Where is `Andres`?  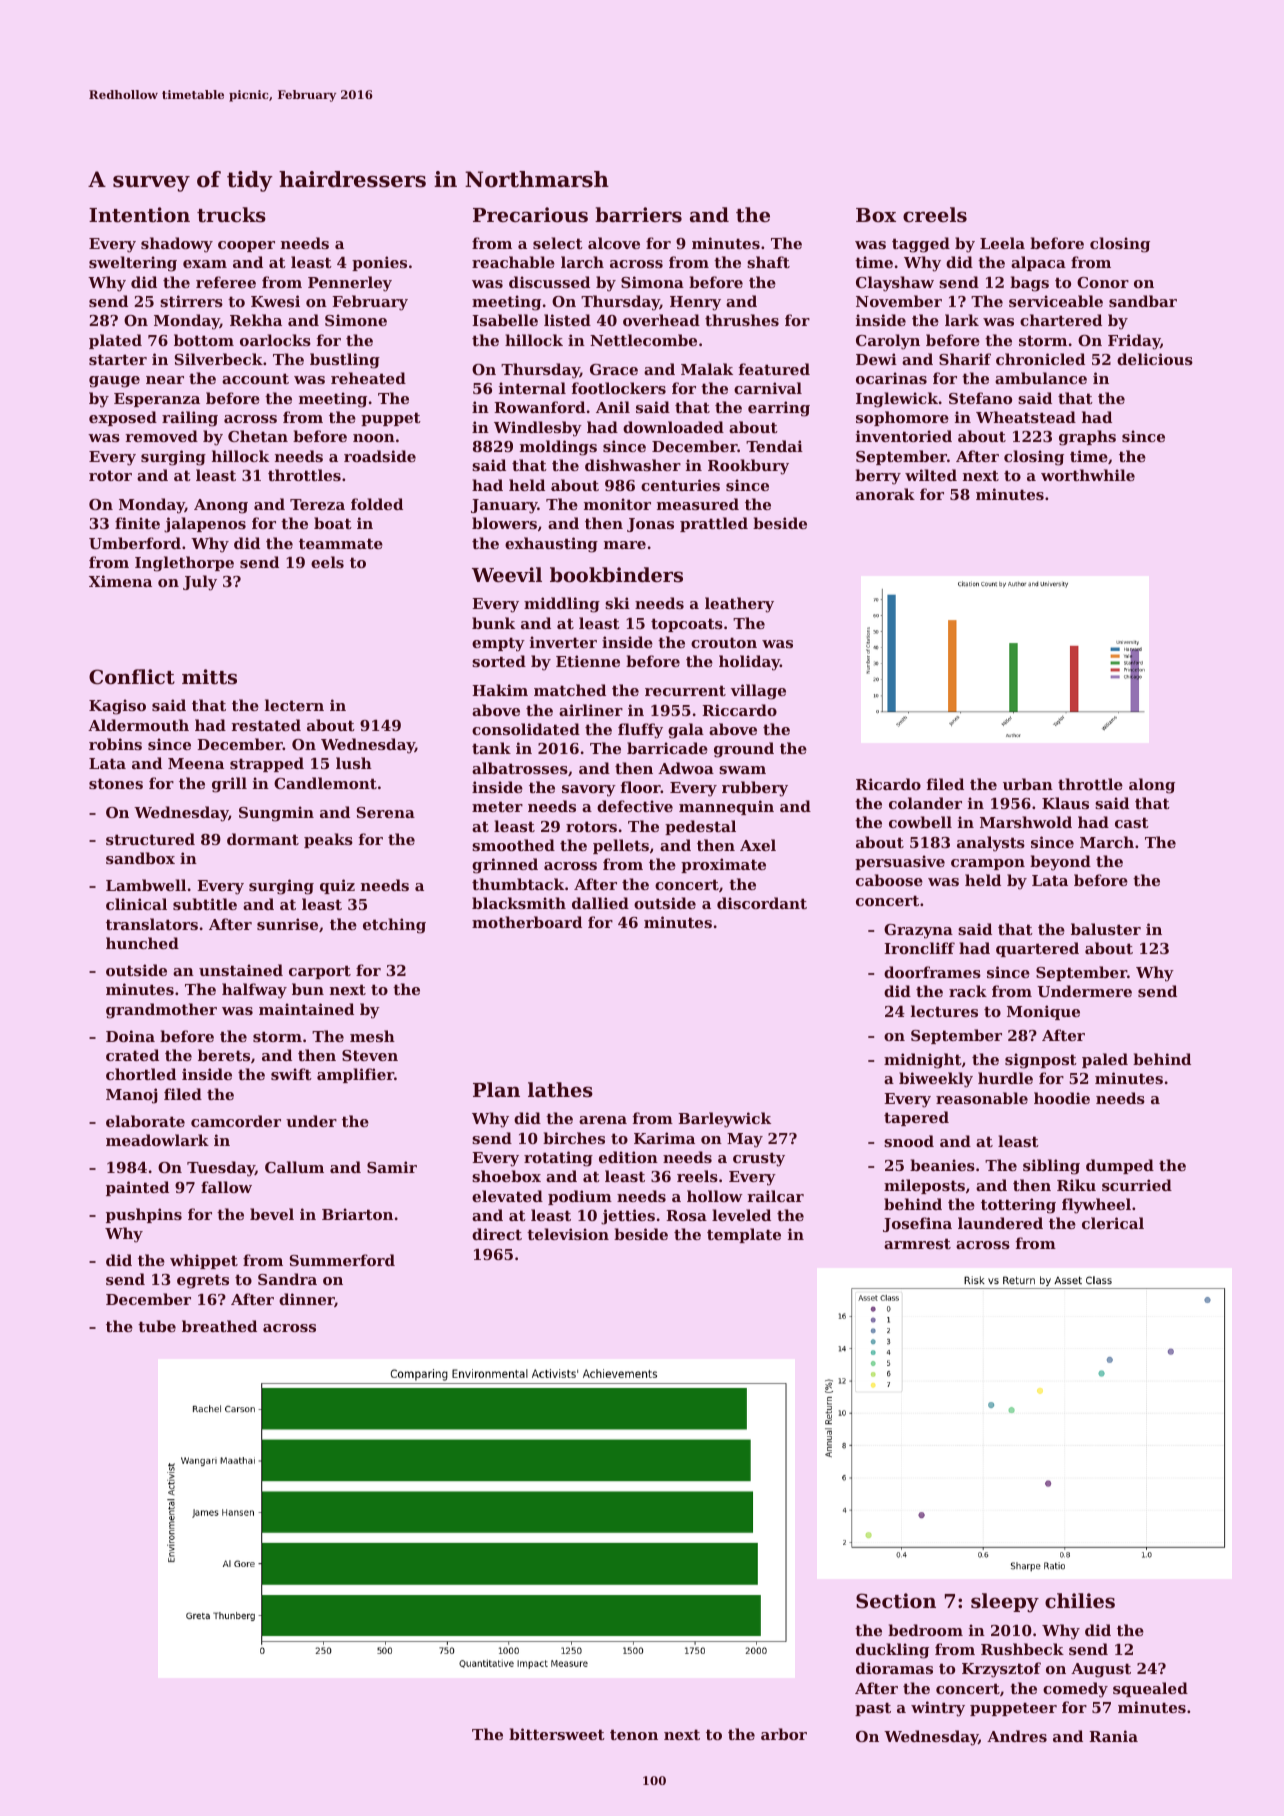 Andres is located at coordinates (1017, 1736).
